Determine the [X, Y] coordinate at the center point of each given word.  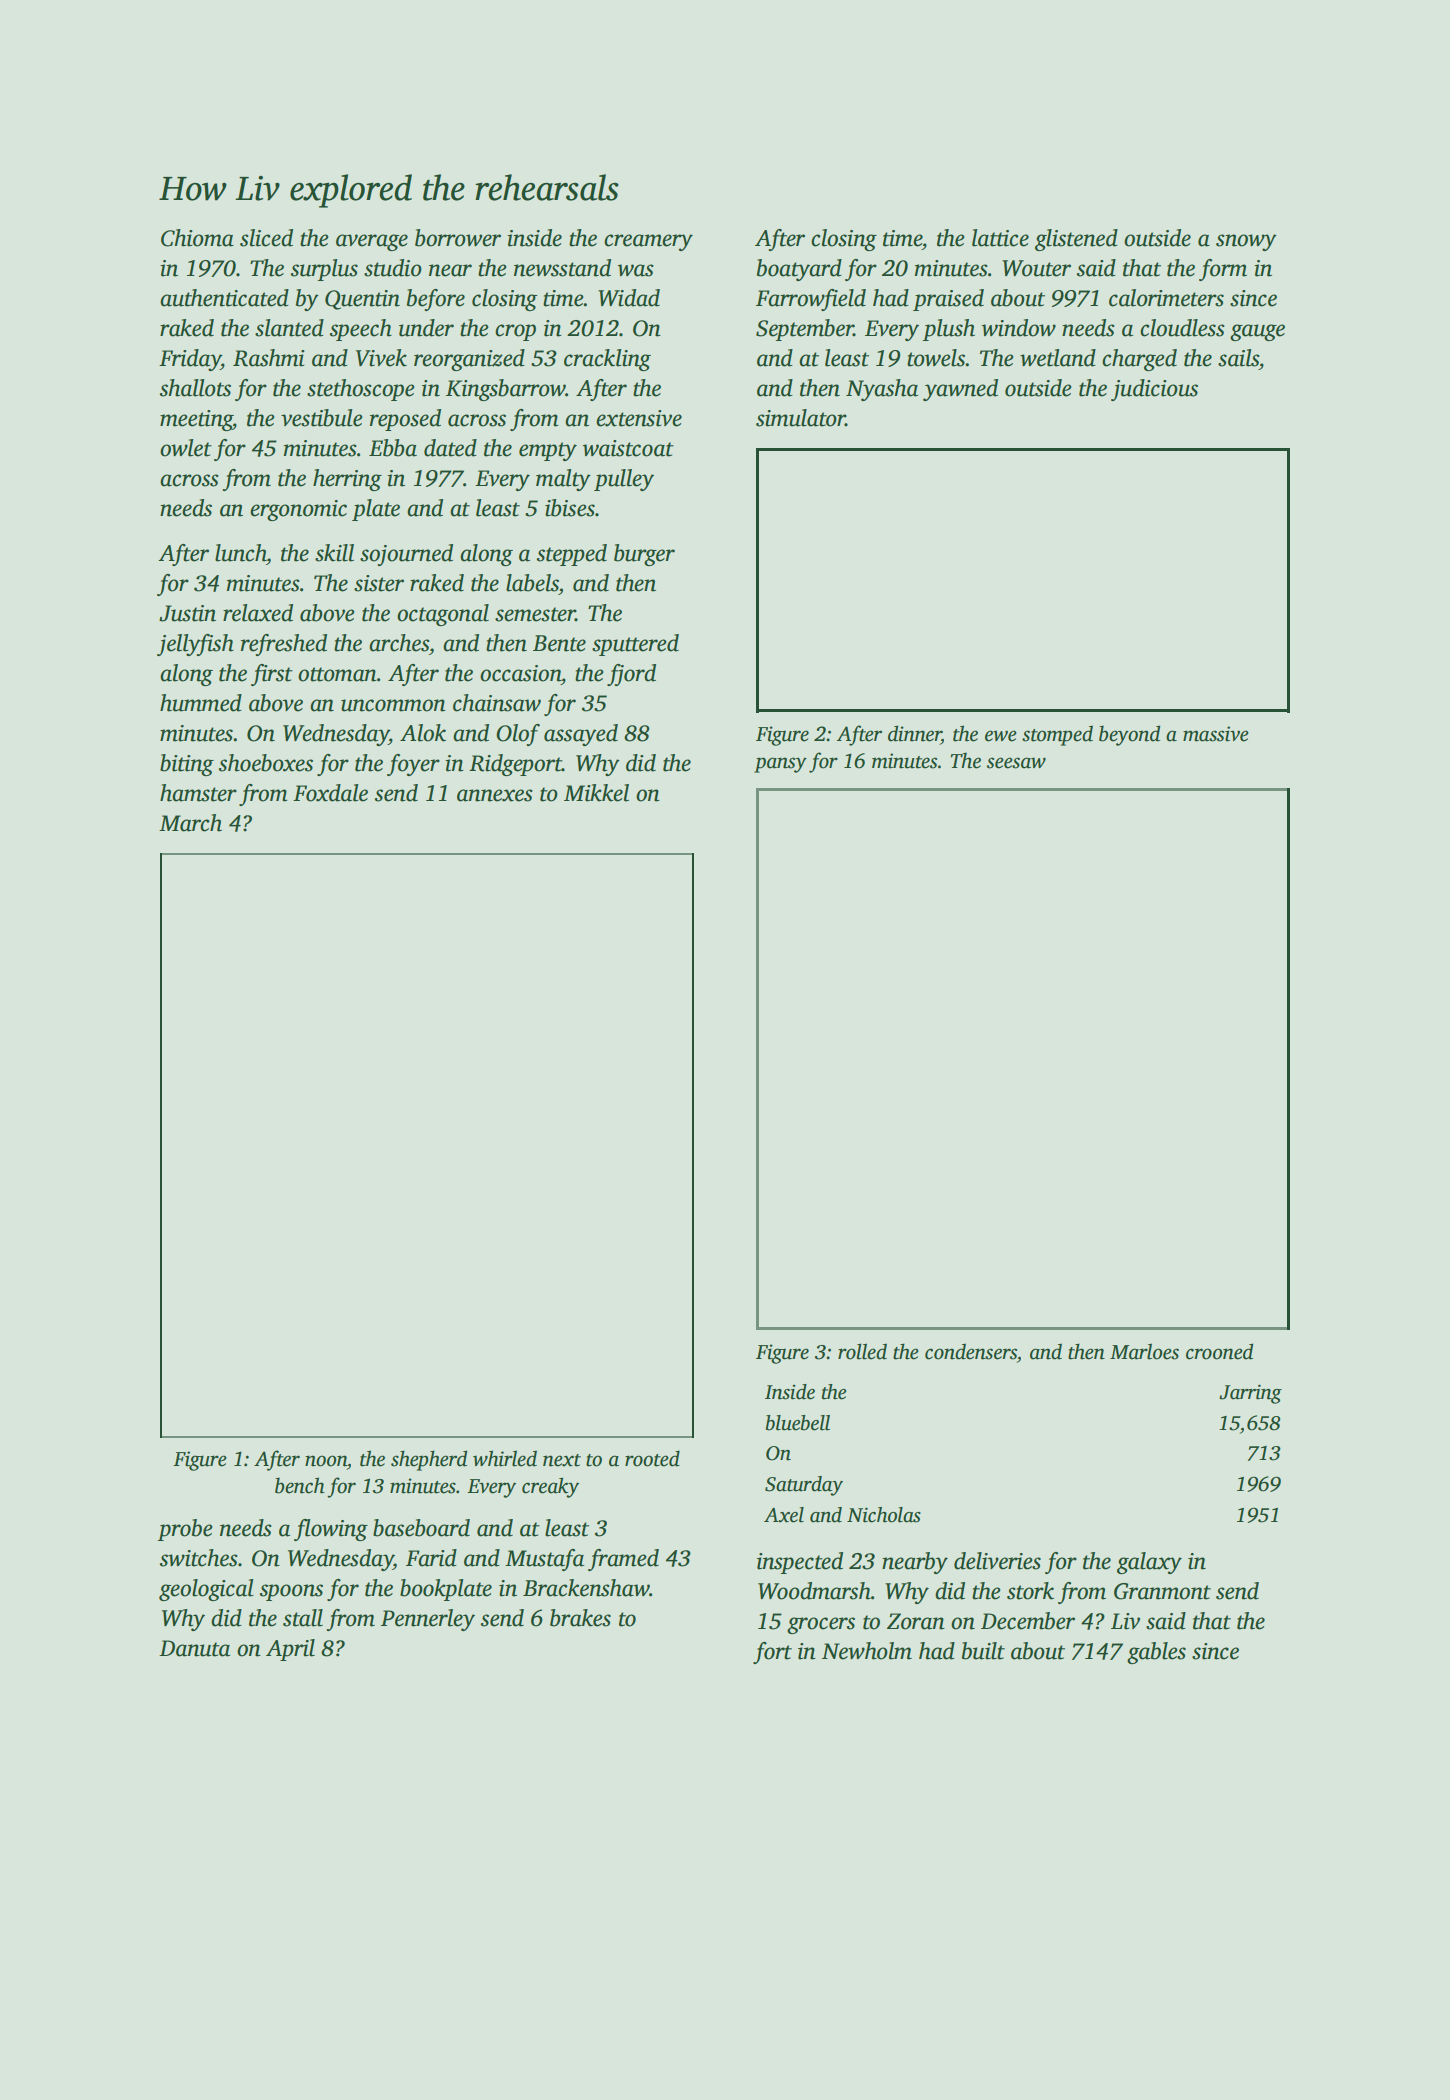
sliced [266, 238]
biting [187, 765]
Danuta [194, 1648]
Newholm [867, 1651]
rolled [862, 1351]
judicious [1154, 390]
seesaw [1016, 763]
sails [1238, 358]
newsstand [562, 268]
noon [326, 1461]
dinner [914, 734]
